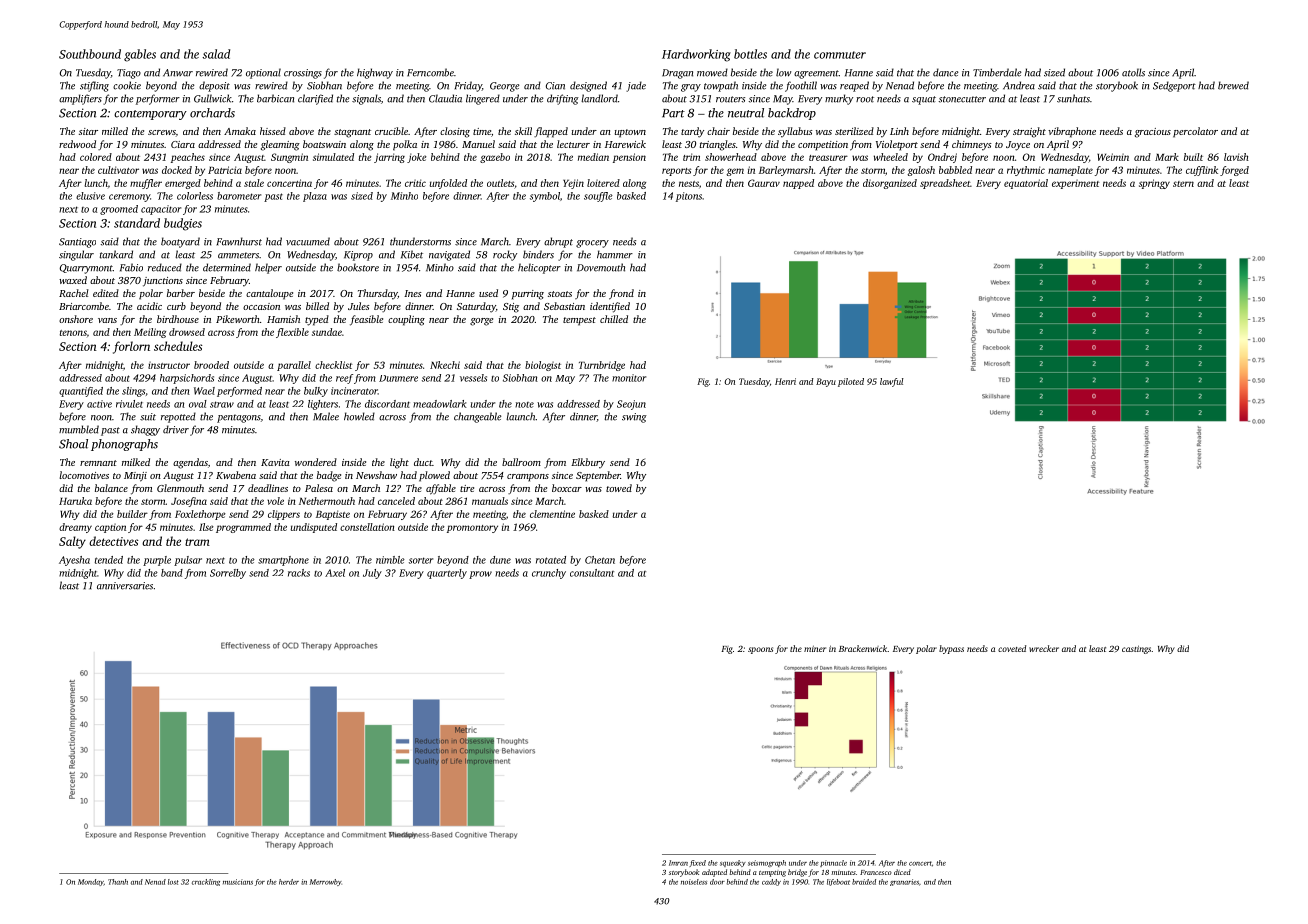 This screenshot has width=1308, height=924. I want to click on noiseless, so click(694, 882).
